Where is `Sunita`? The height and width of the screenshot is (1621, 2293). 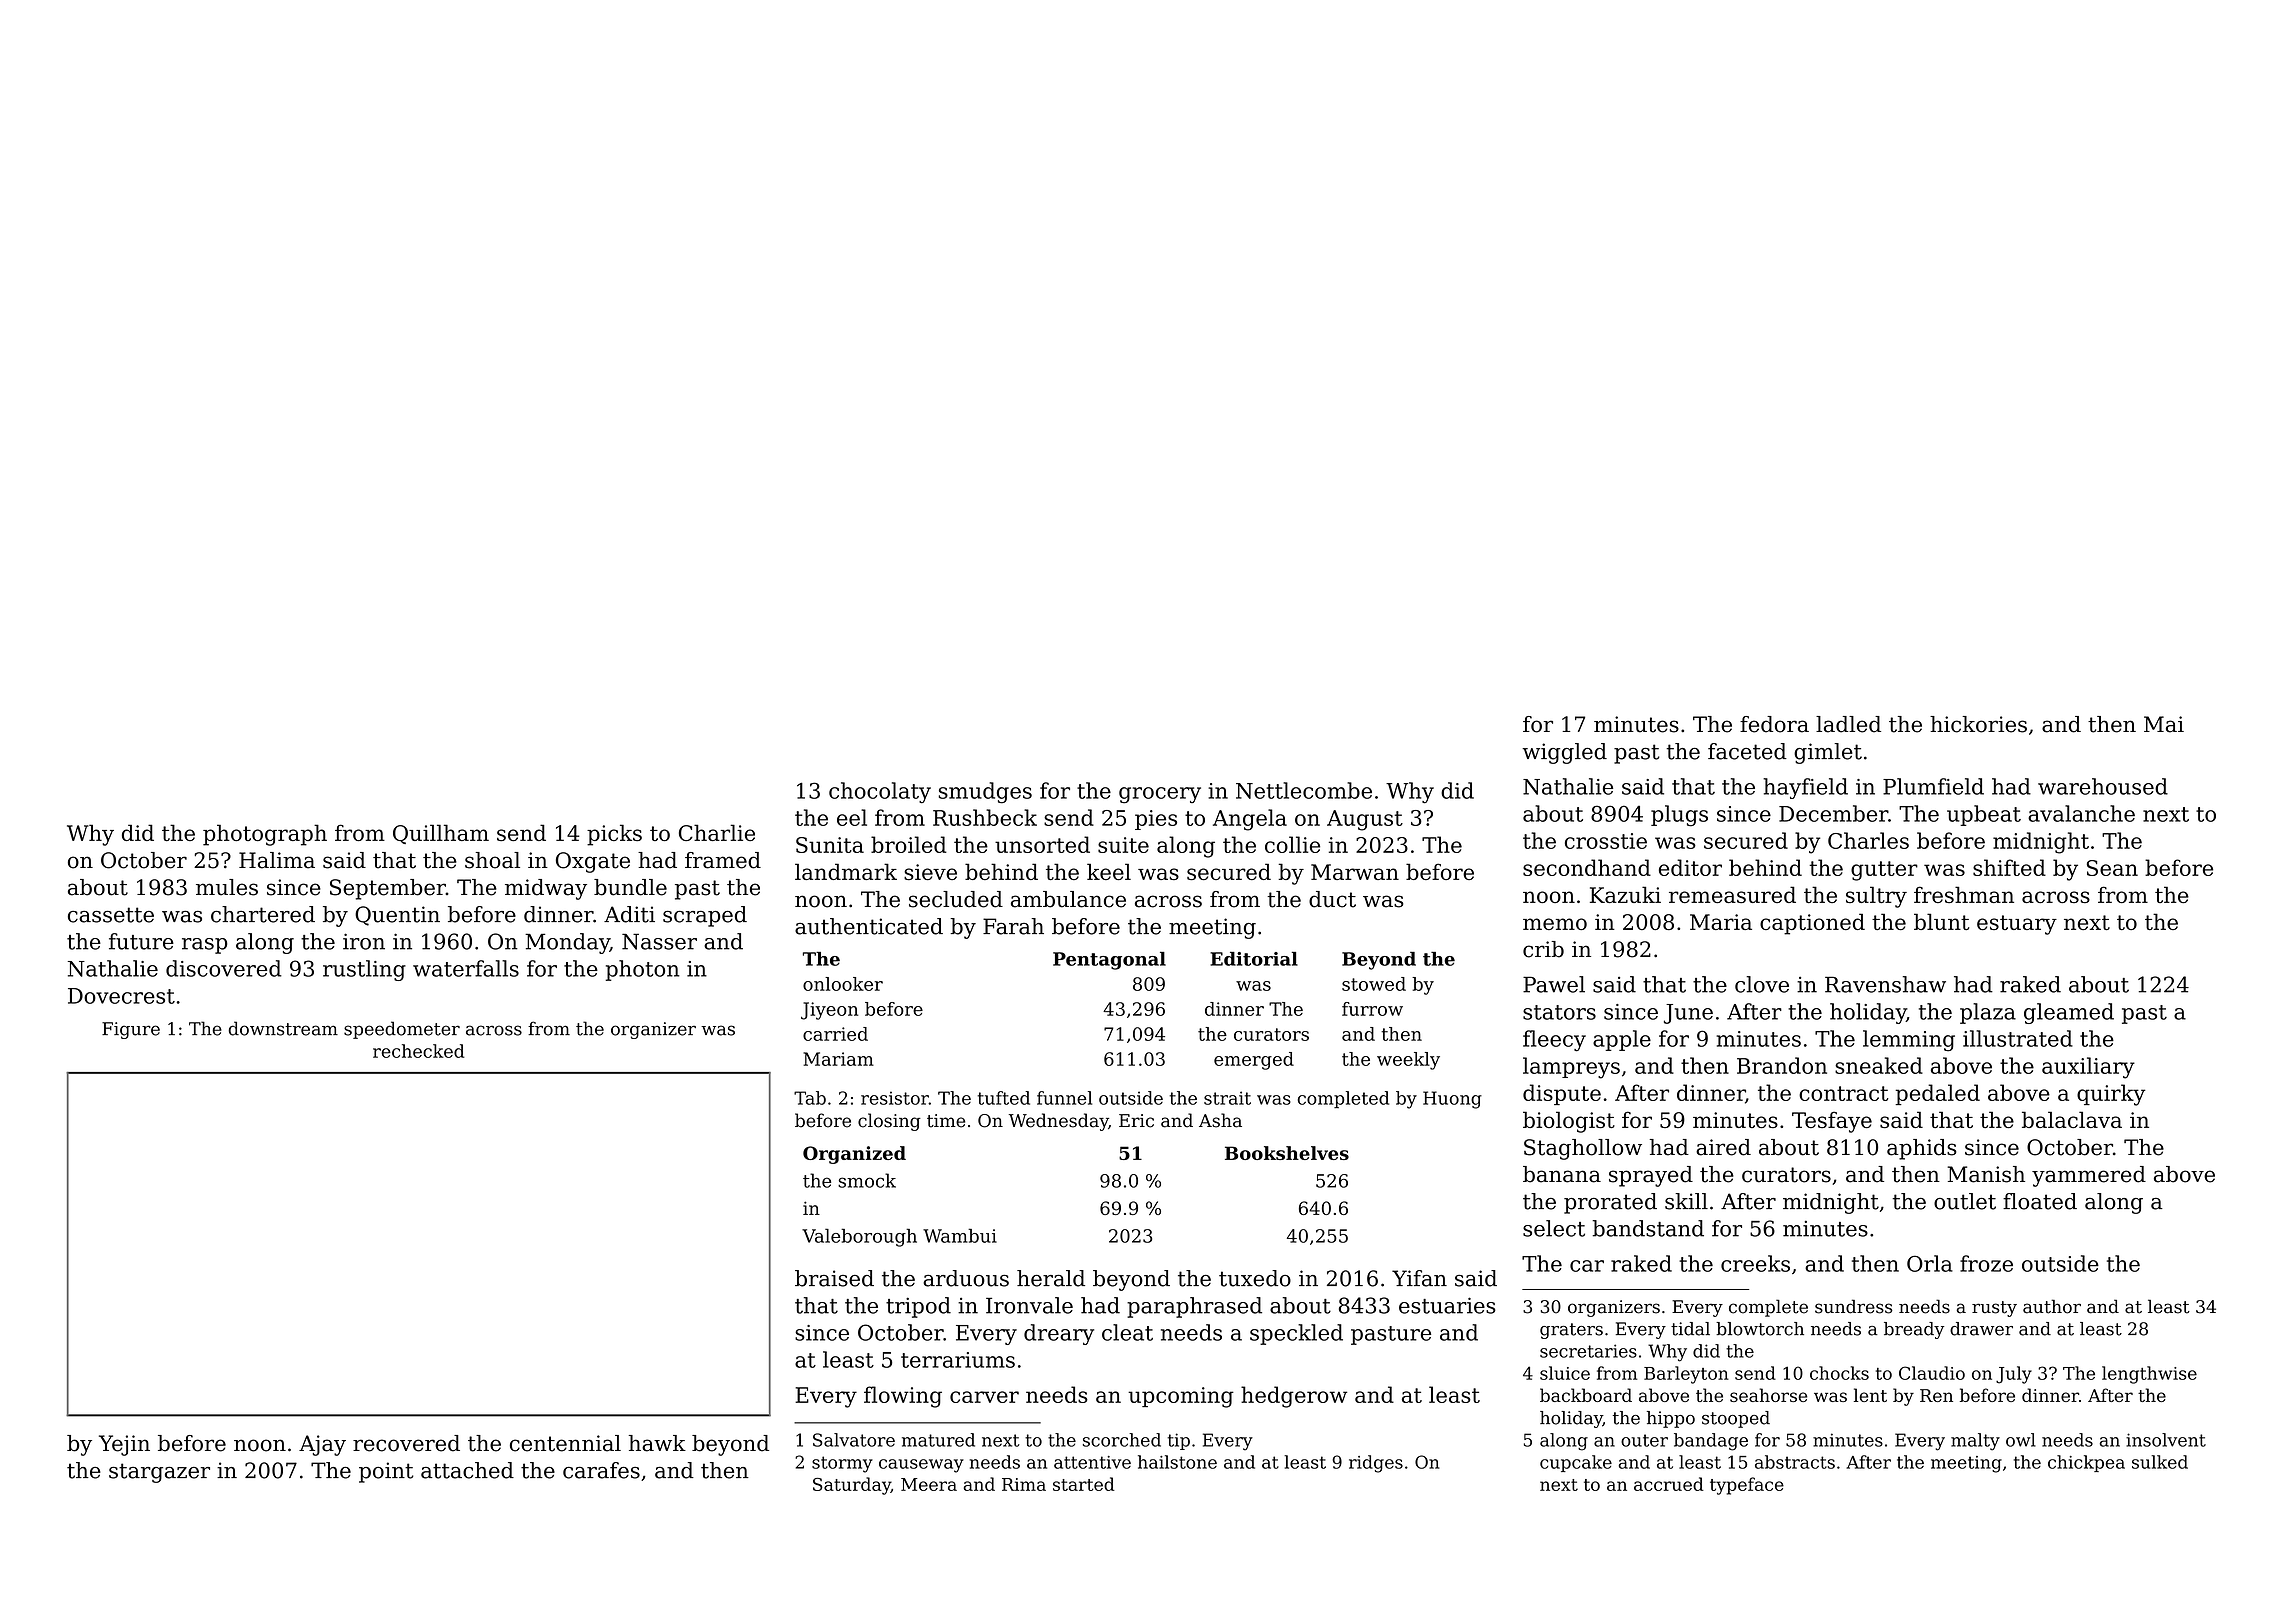
Sunita is located at coordinates (830, 845).
